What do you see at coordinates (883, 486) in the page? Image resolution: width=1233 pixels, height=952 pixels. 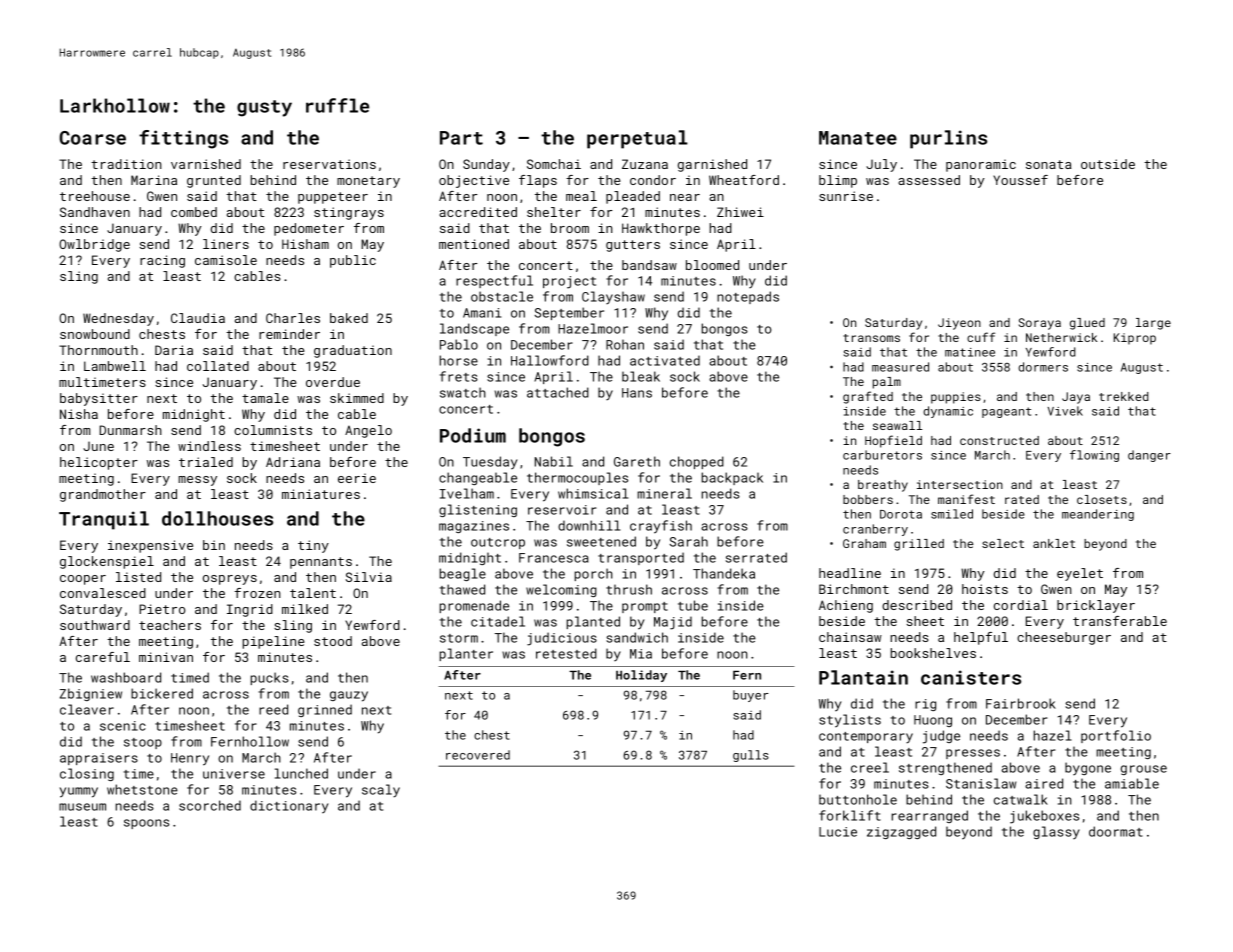 I see `breathy` at bounding box center [883, 486].
